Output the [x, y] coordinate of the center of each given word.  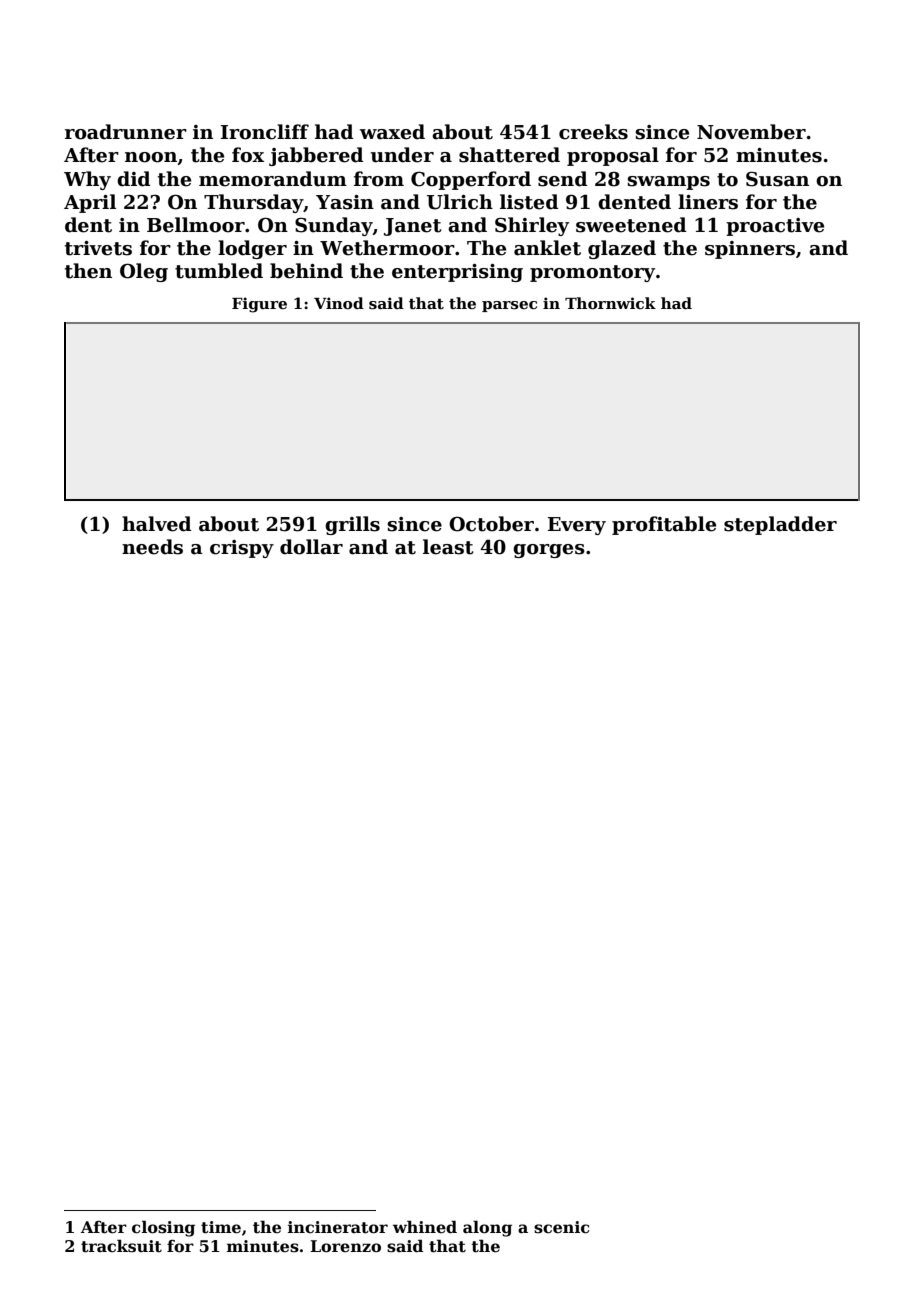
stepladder [780, 525]
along [487, 1228]
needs [152, 547]
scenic [561, 1227]
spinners [750, 250]
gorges [549, 551]
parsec [509, 306]
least [448, 547]
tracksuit [121, 1246]
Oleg [144, 272]
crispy [242, 549]
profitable [664, 525]
